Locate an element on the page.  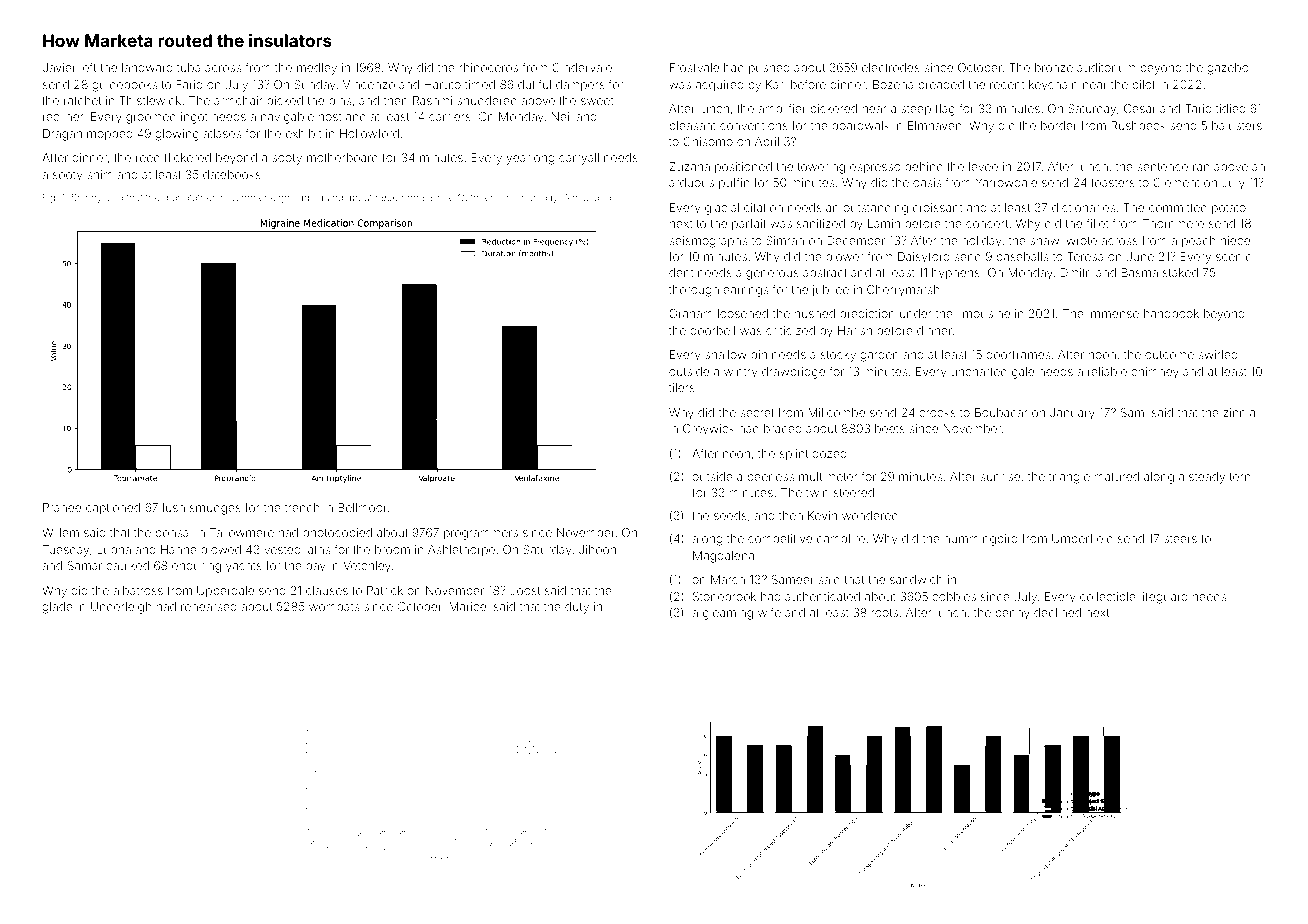
criticized is located at coordinates (790, 330).
